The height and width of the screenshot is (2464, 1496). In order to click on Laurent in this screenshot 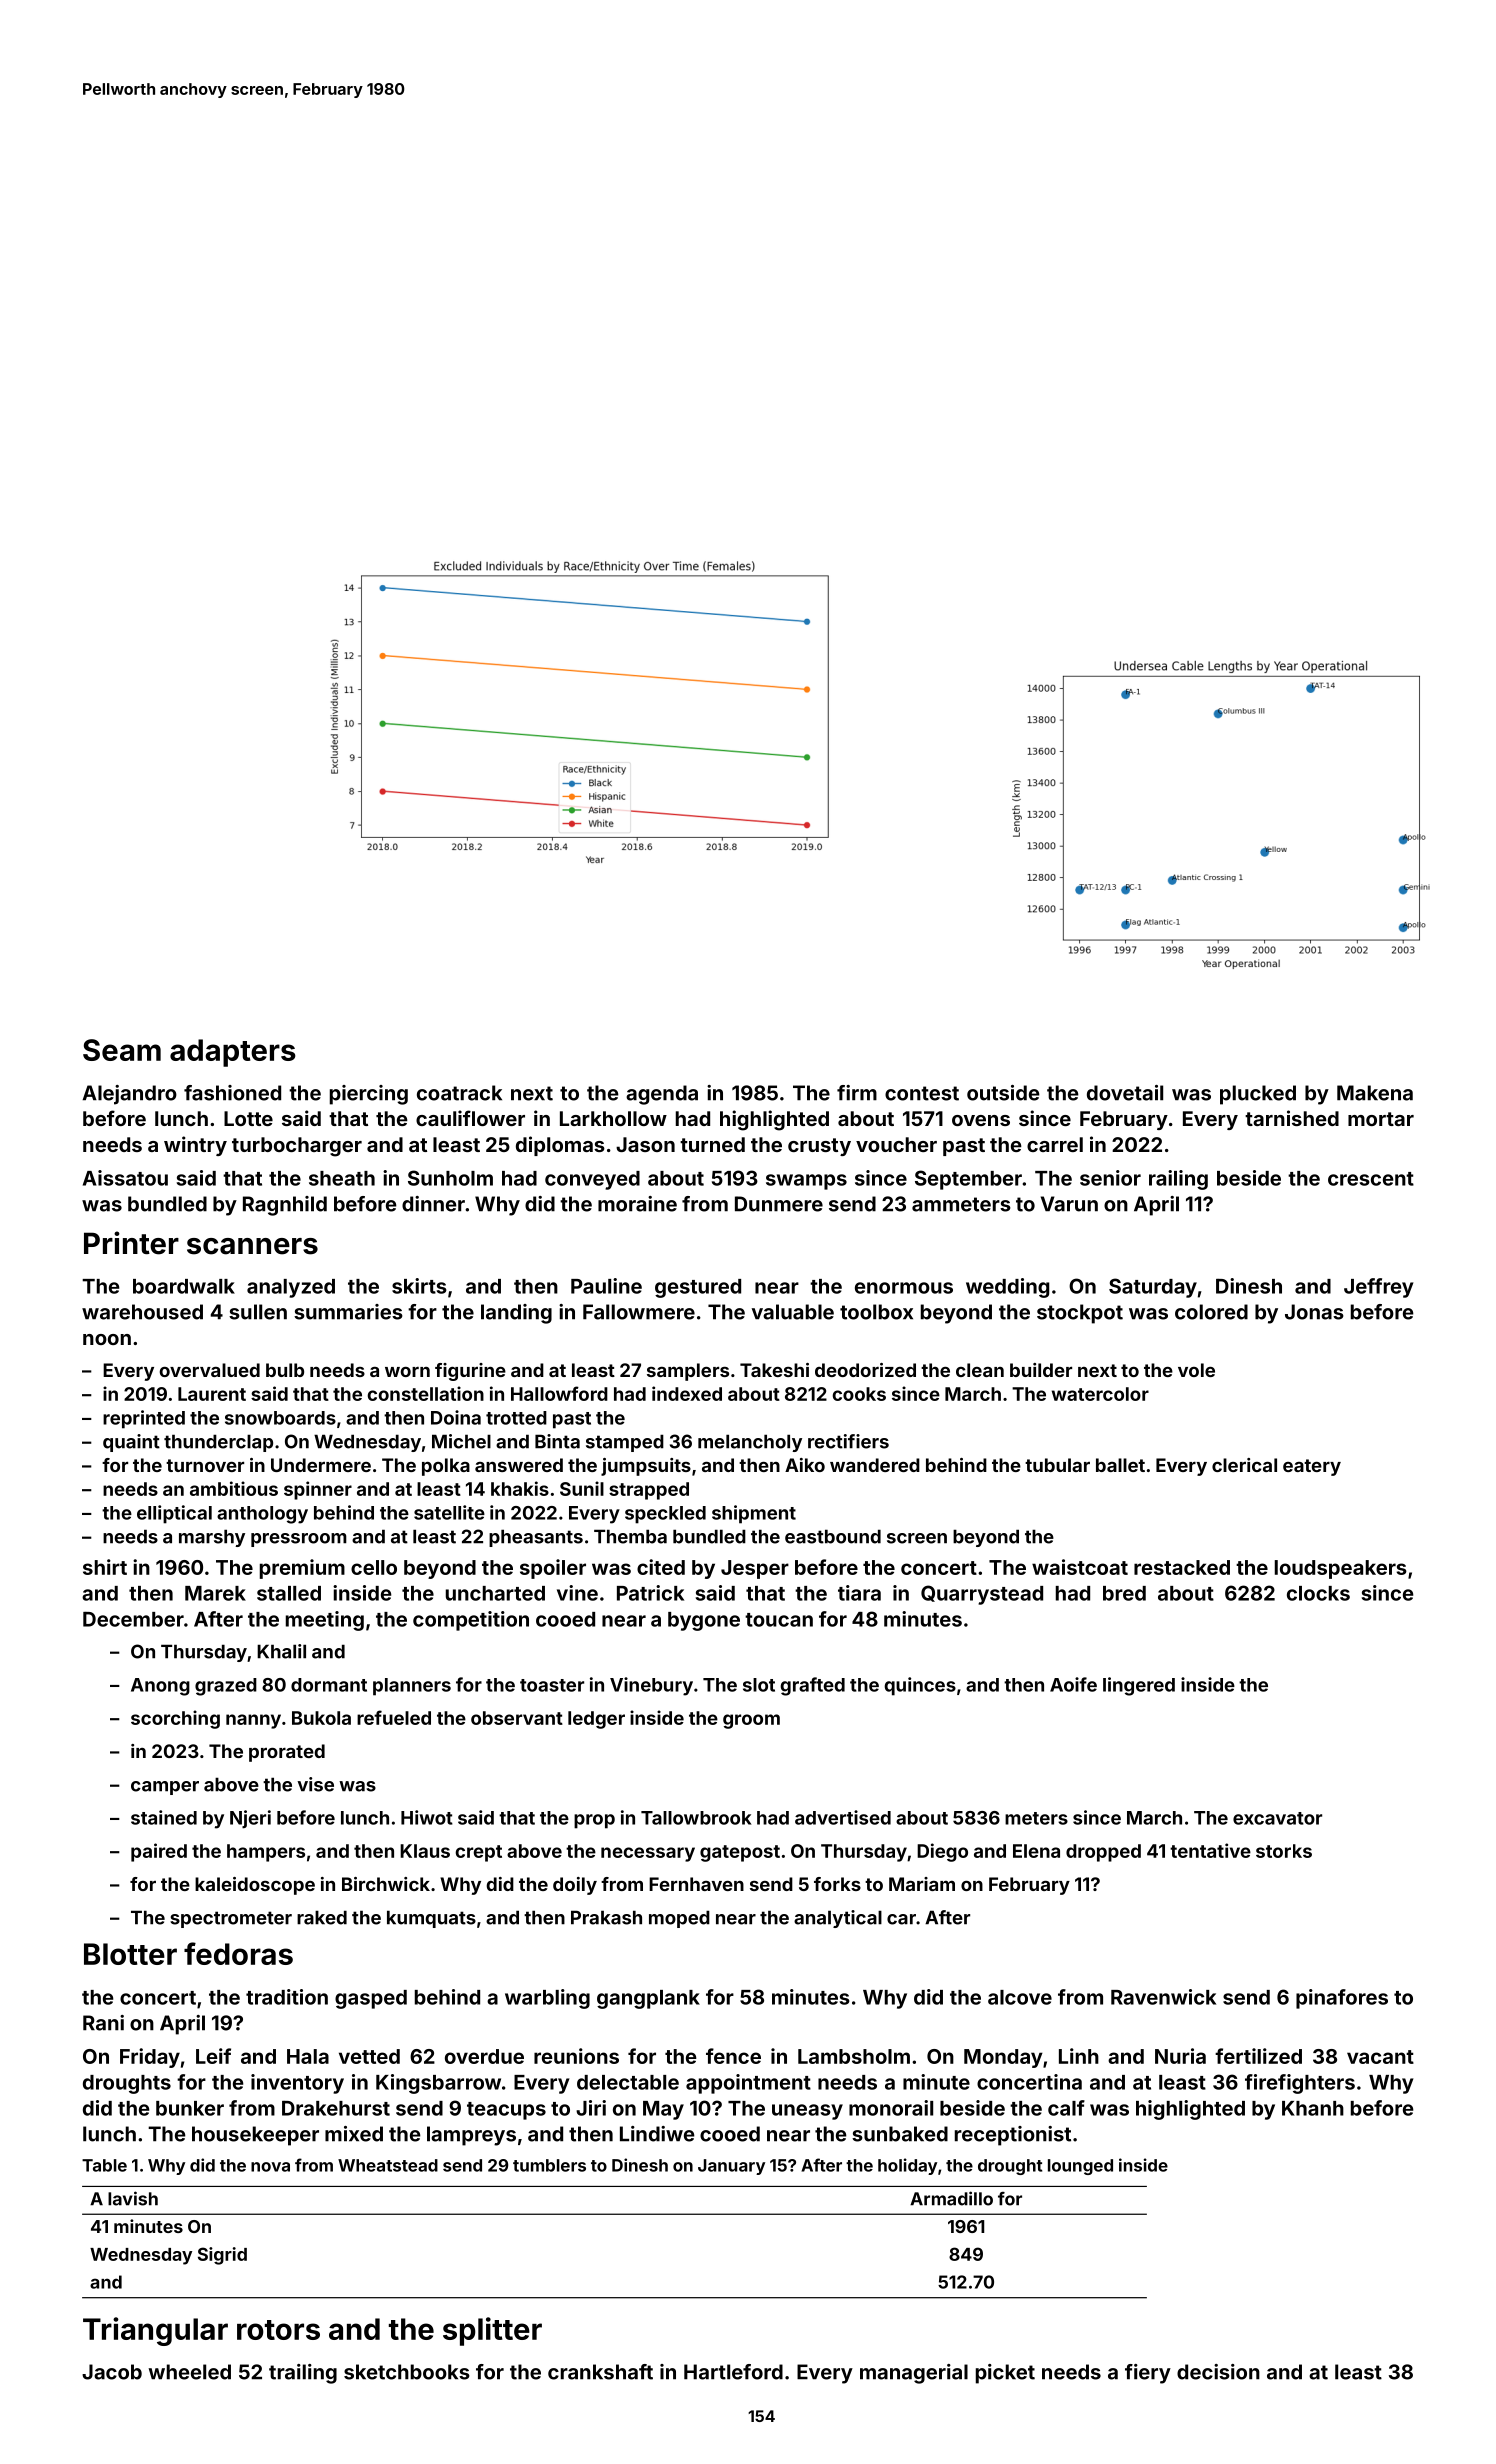, I will do `click(212, 1394)`.
